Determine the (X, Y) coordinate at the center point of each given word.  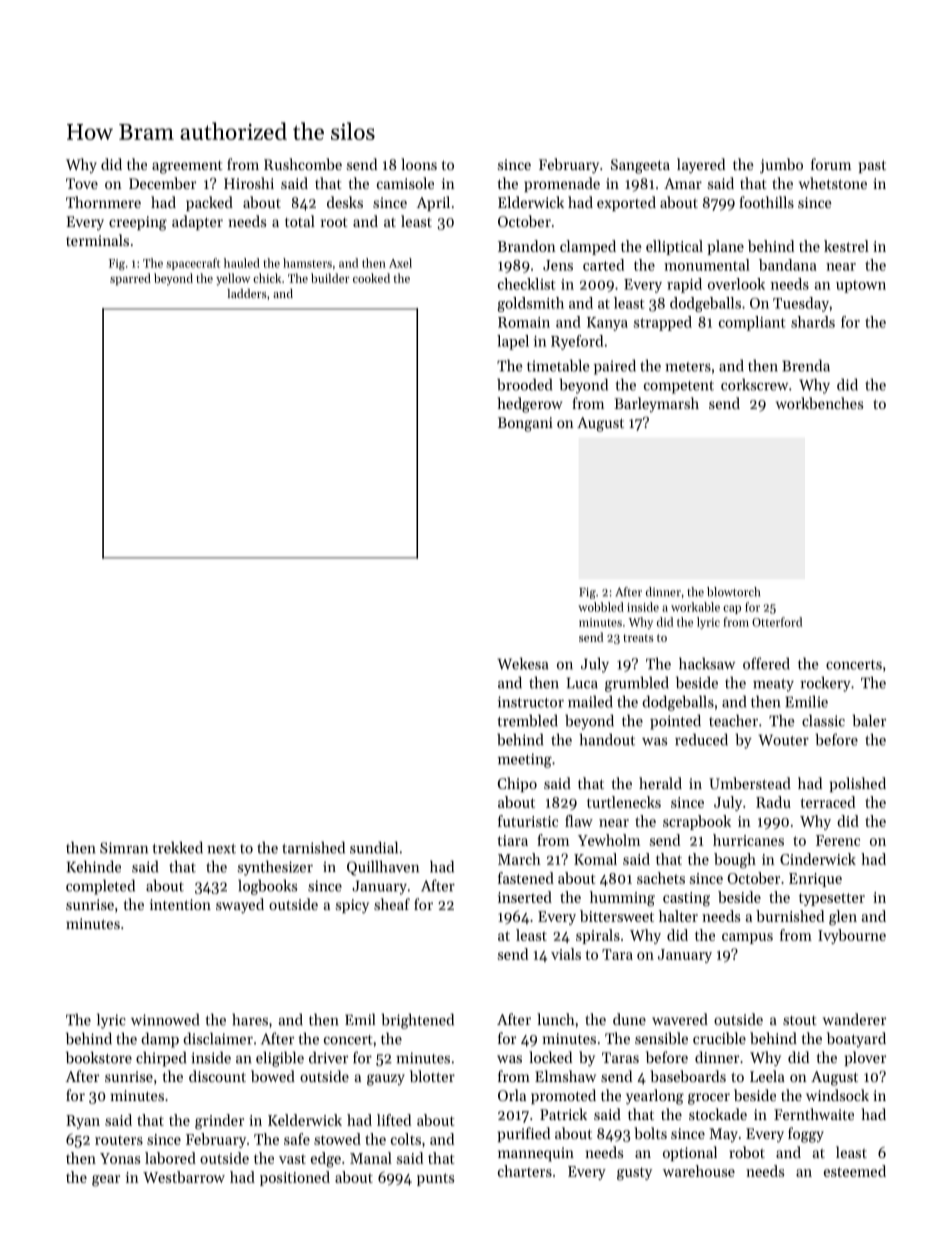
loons (419, 164)
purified (524, 1134)
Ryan (83, 1122)
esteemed (855, 1171)
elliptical (674, 247)
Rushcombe (303, 164)
